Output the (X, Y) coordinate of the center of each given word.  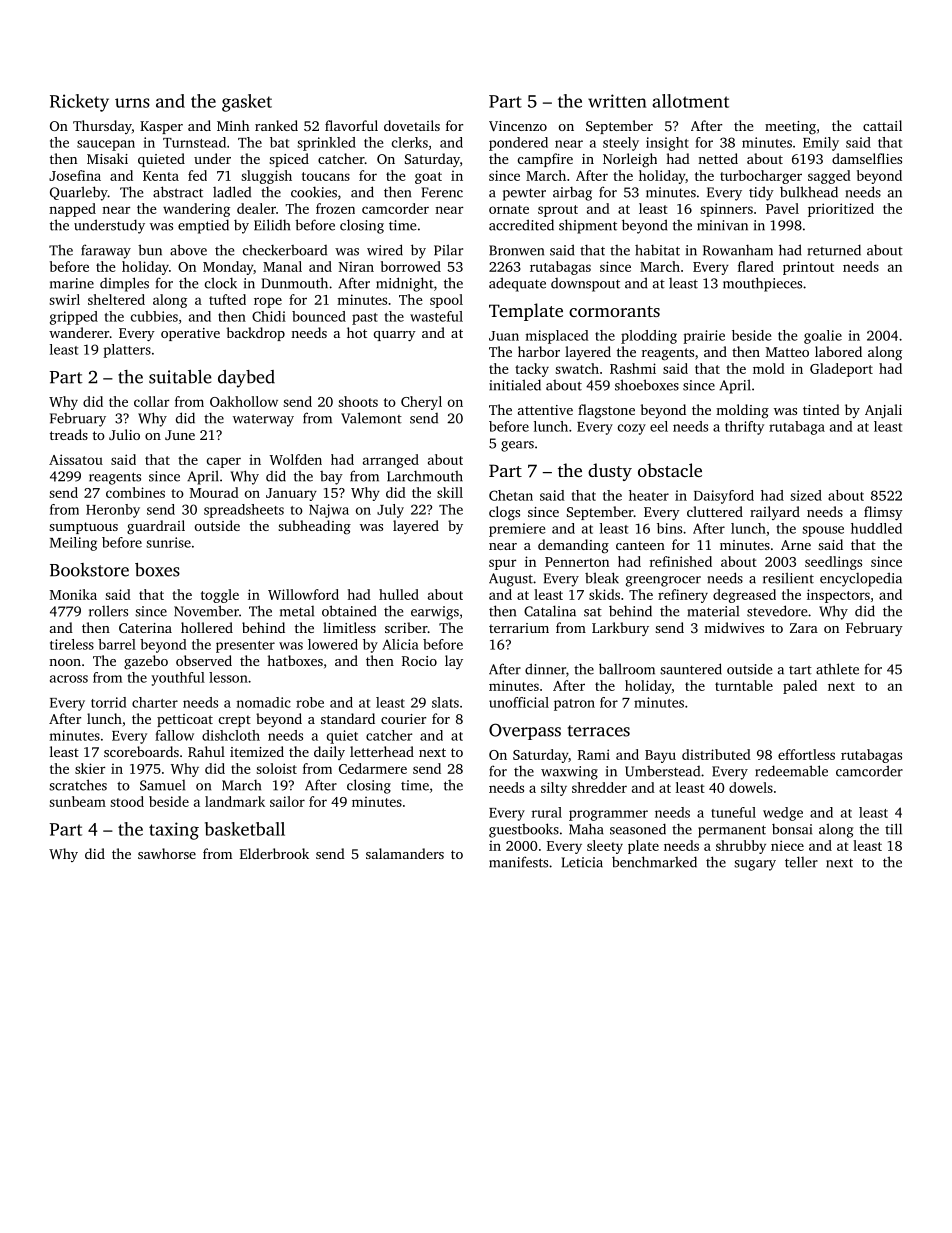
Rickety (79, 103)
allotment (690, 101)
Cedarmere (373, 768)
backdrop (256, 334)
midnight (405, 284)
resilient (788, 578)
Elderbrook (274, 853)
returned (834, 250)
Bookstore (89, 570)
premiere (517, 530)
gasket (247, 103)
